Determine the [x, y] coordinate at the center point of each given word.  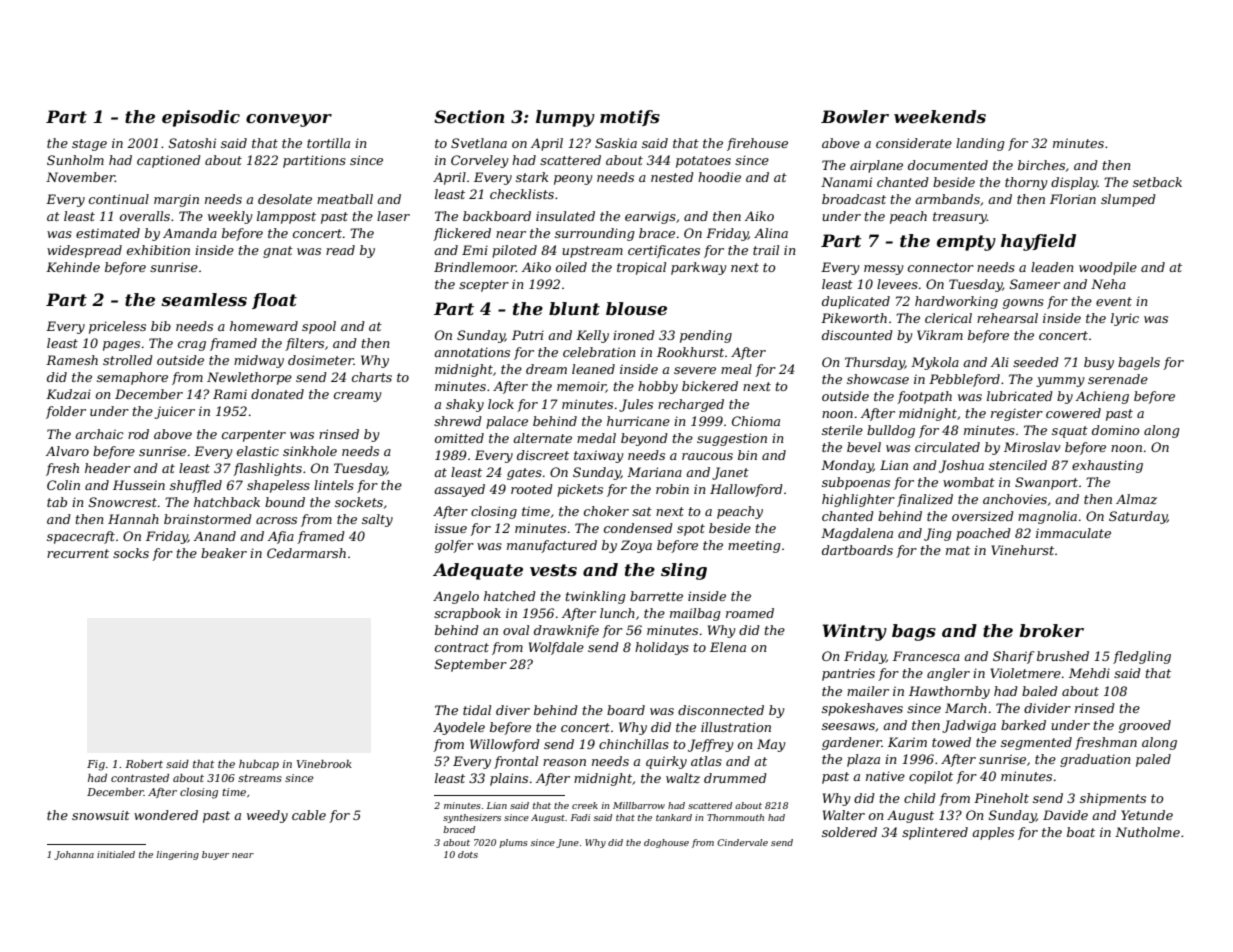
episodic [201, 118]
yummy [1060, 382]
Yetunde [1147, 815]
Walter [844, 815]
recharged [691, 405]
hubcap [259, 765]
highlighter [858, 500]
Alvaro [67, 451]
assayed [459, 490]
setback [1157, 182]
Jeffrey [711, 745]
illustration [736, 727]
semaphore [132, 378]
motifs [630, 118]
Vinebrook [324, 764]
